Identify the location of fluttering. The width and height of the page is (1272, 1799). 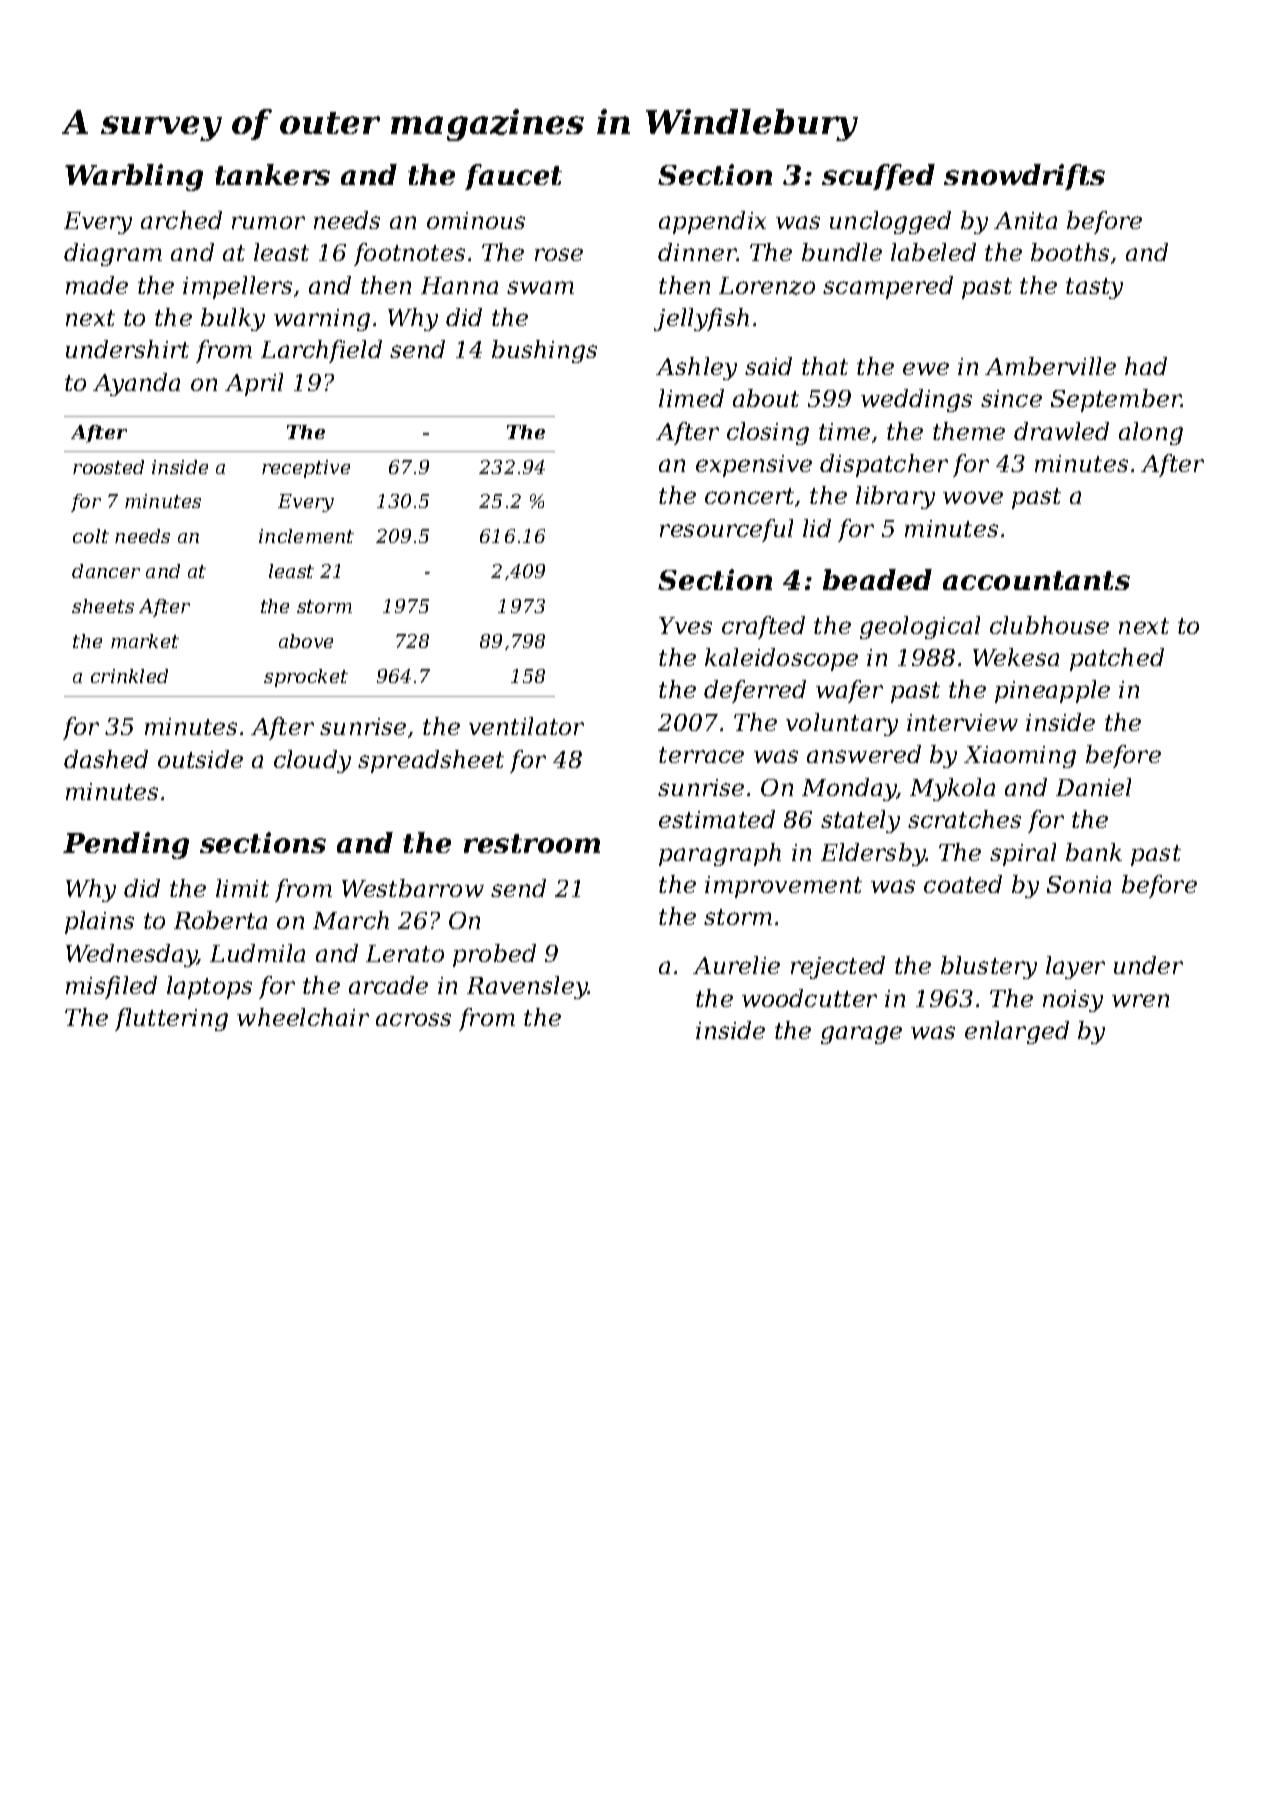
(171, 1019).
